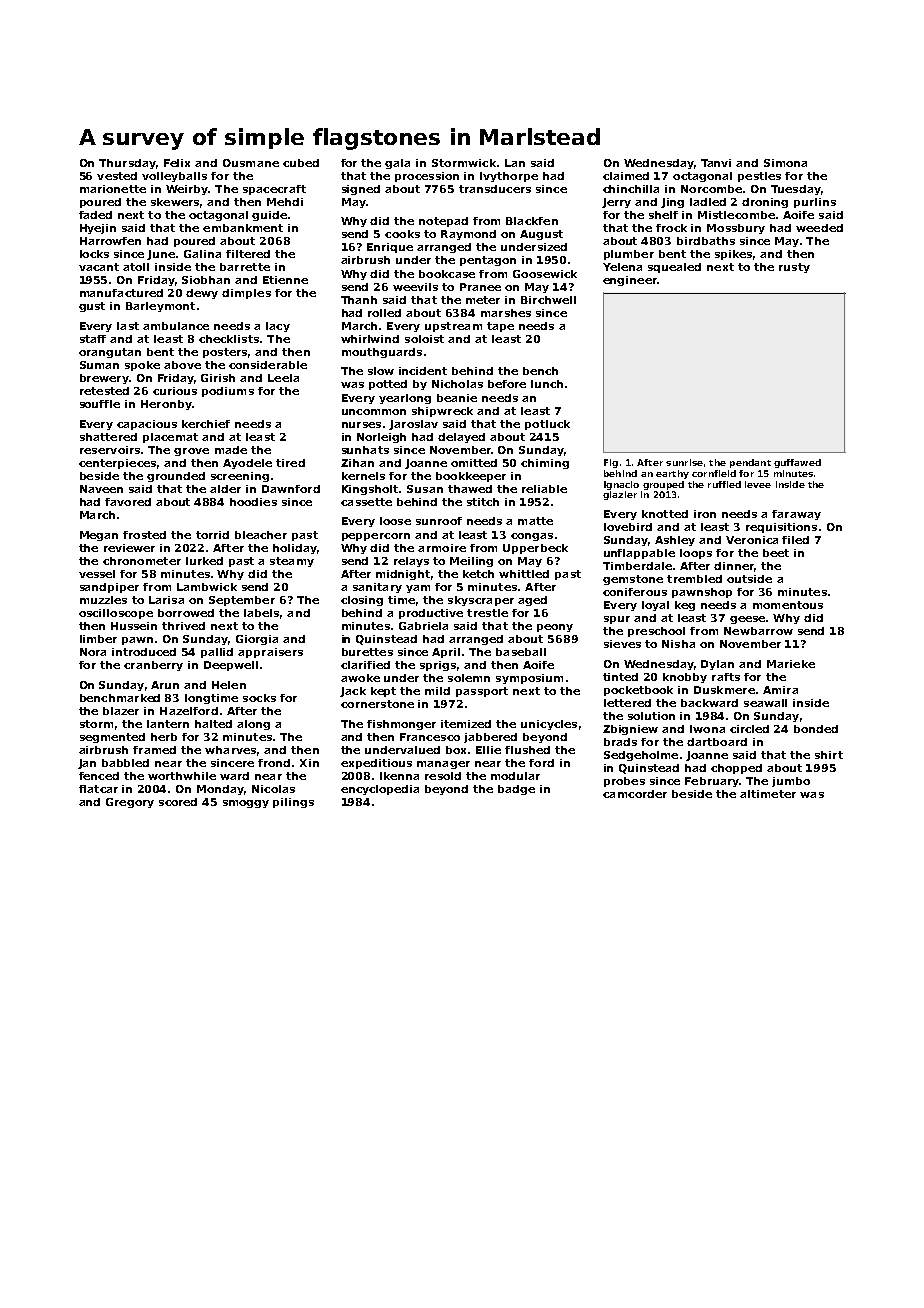  Describe the element at coordinates (791, 664) in the screenshot. I see `Marieke` at that location.
